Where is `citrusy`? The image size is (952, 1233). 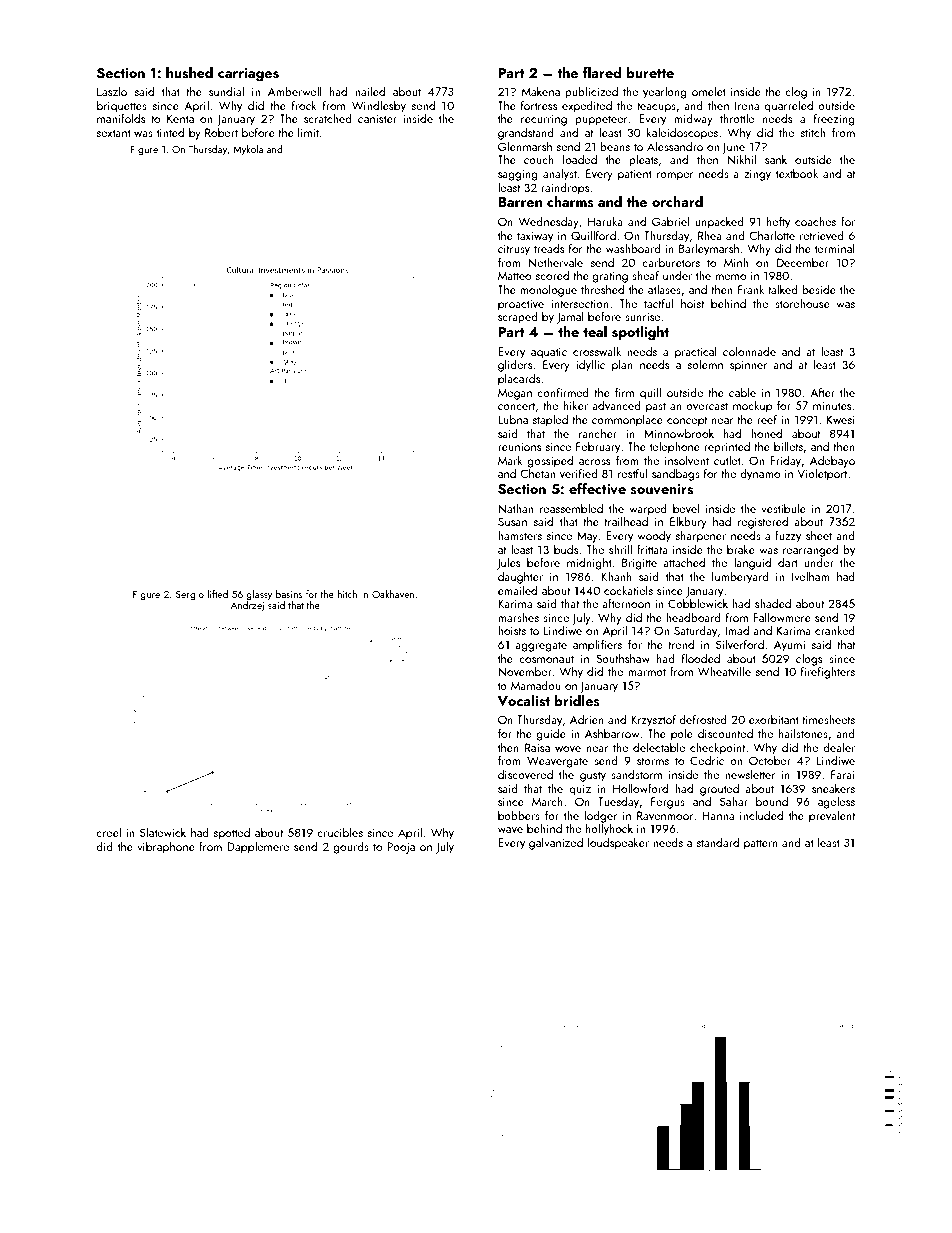
citrusy is located at coordinates (514, 250).
